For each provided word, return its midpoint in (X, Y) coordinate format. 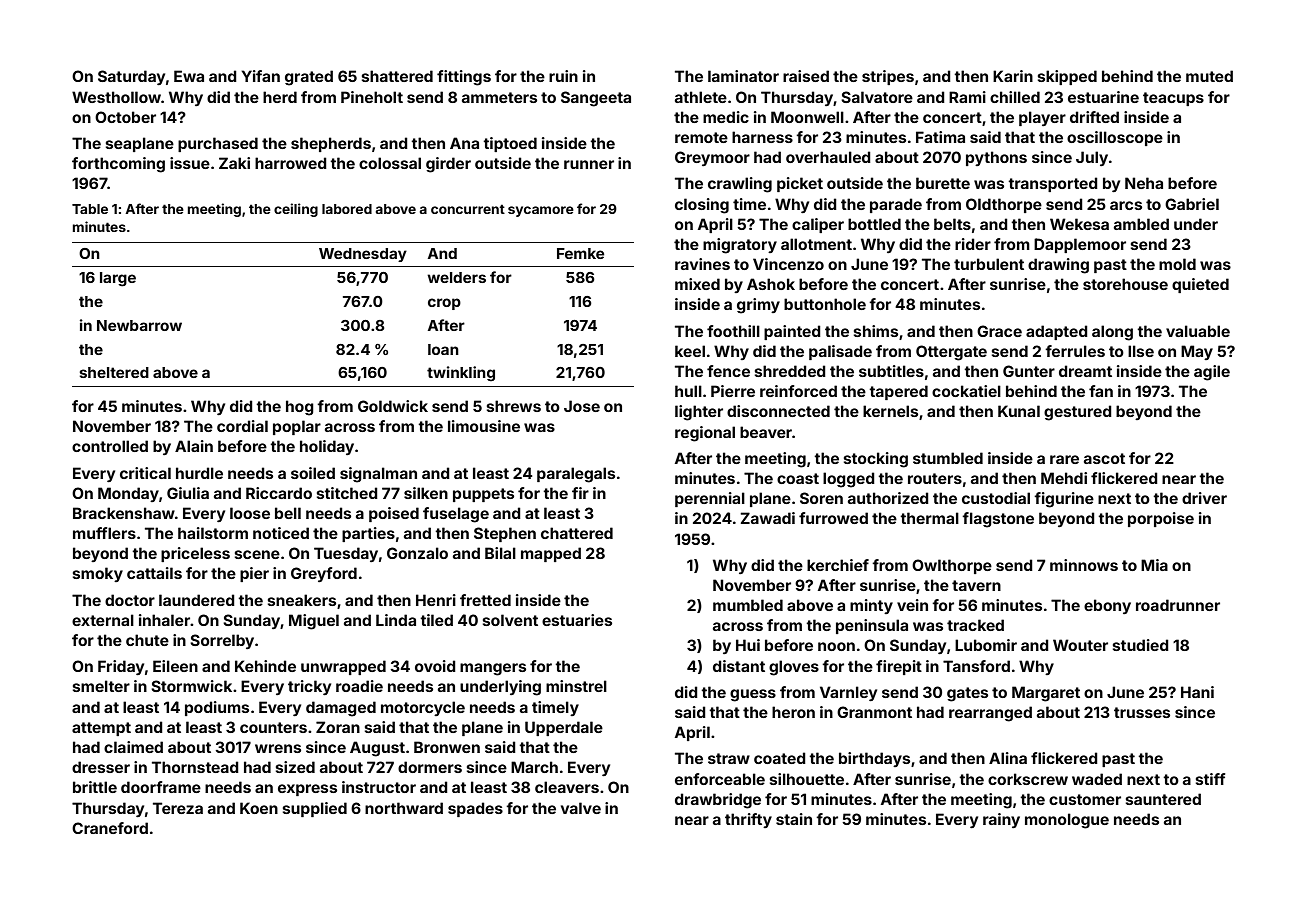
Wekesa (1079, 224)
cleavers (567, 787)
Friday (121, 667)
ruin (563, 76)
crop (444, 304)
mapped (551, 554)
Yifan (260, 76)
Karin (1013, 76)
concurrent (468, 209)
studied (1141, 645)
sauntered (1163, 799)
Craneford (110, 828)
